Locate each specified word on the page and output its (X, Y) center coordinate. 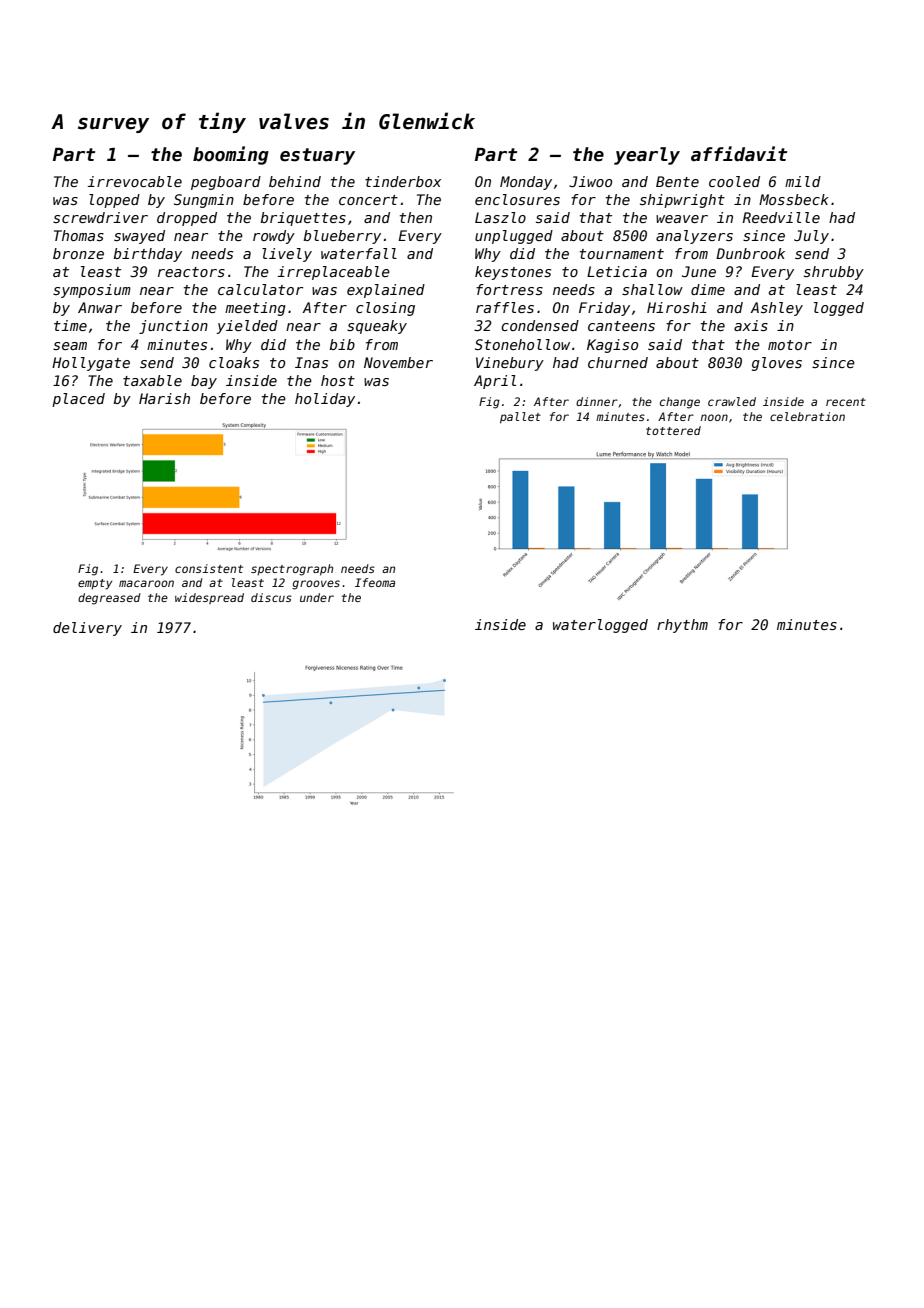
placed (78, 400)
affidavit (739, 154)
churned (618, 362)
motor (790, 345)
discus (271, 597)
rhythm (682, 626)
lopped (114, 201)
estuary (317, 156)
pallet (520, 418)
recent (846, 402)
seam (70, 346)
